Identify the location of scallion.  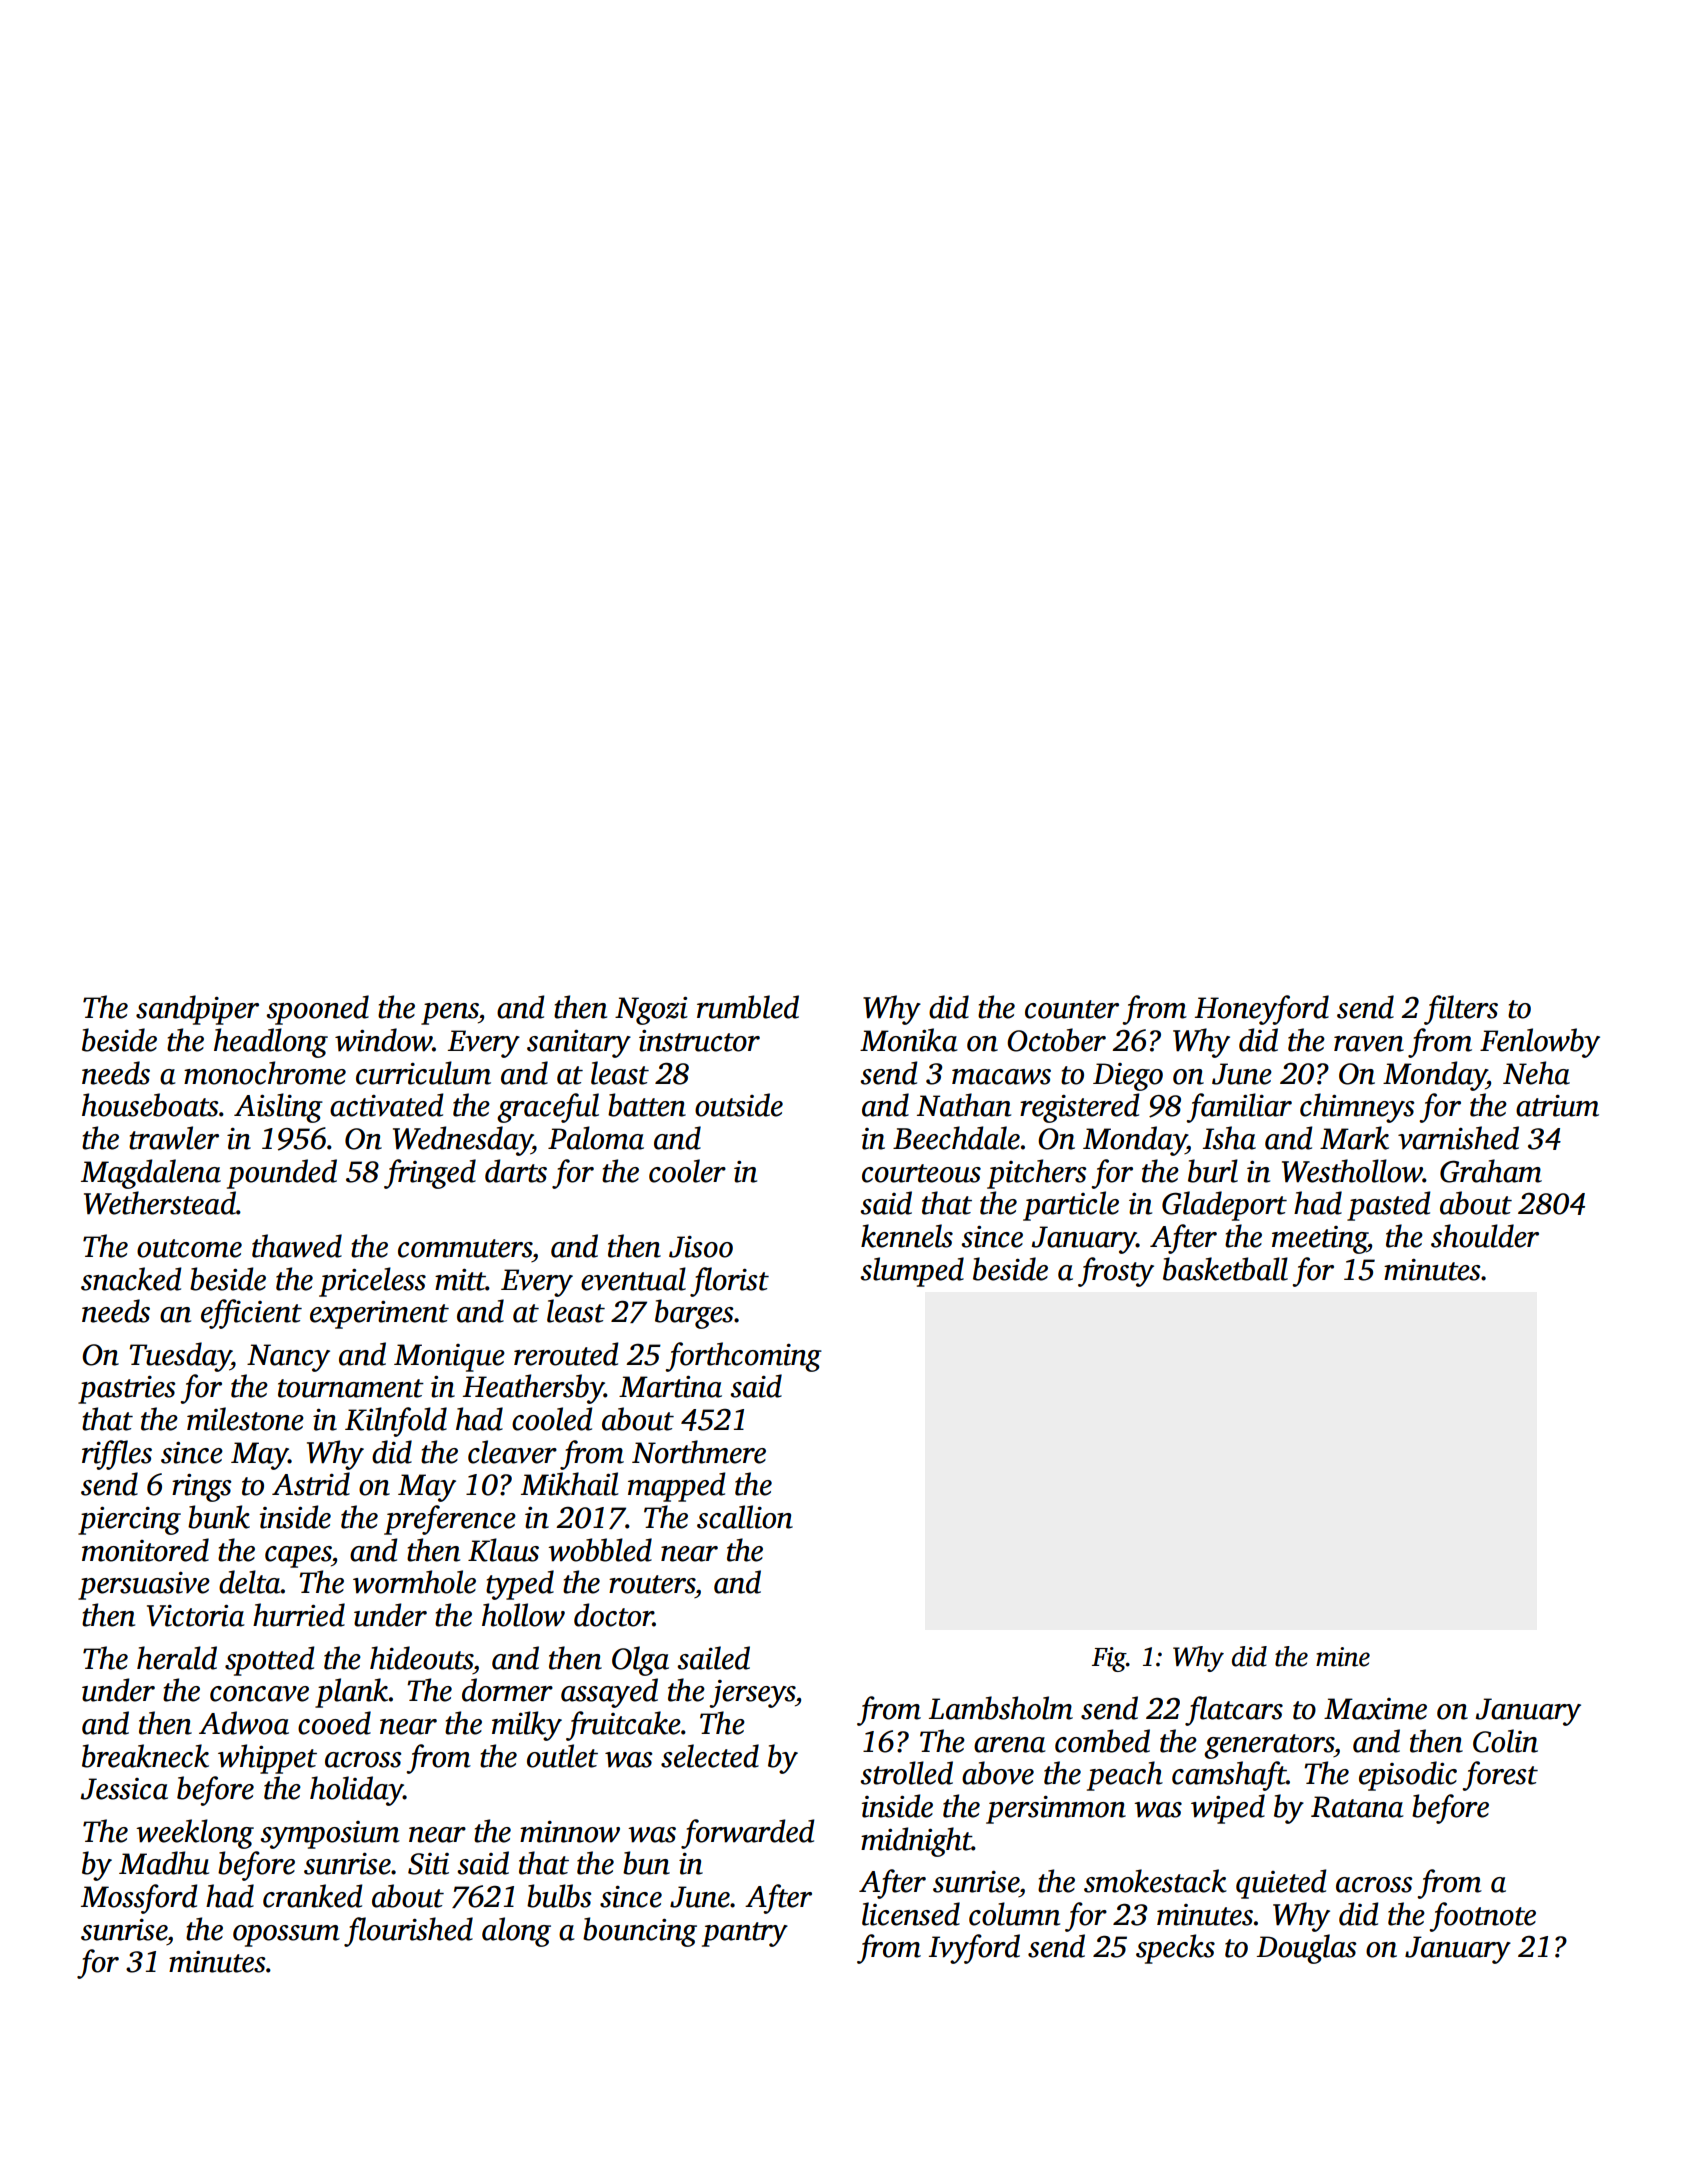
(745, 1517).
